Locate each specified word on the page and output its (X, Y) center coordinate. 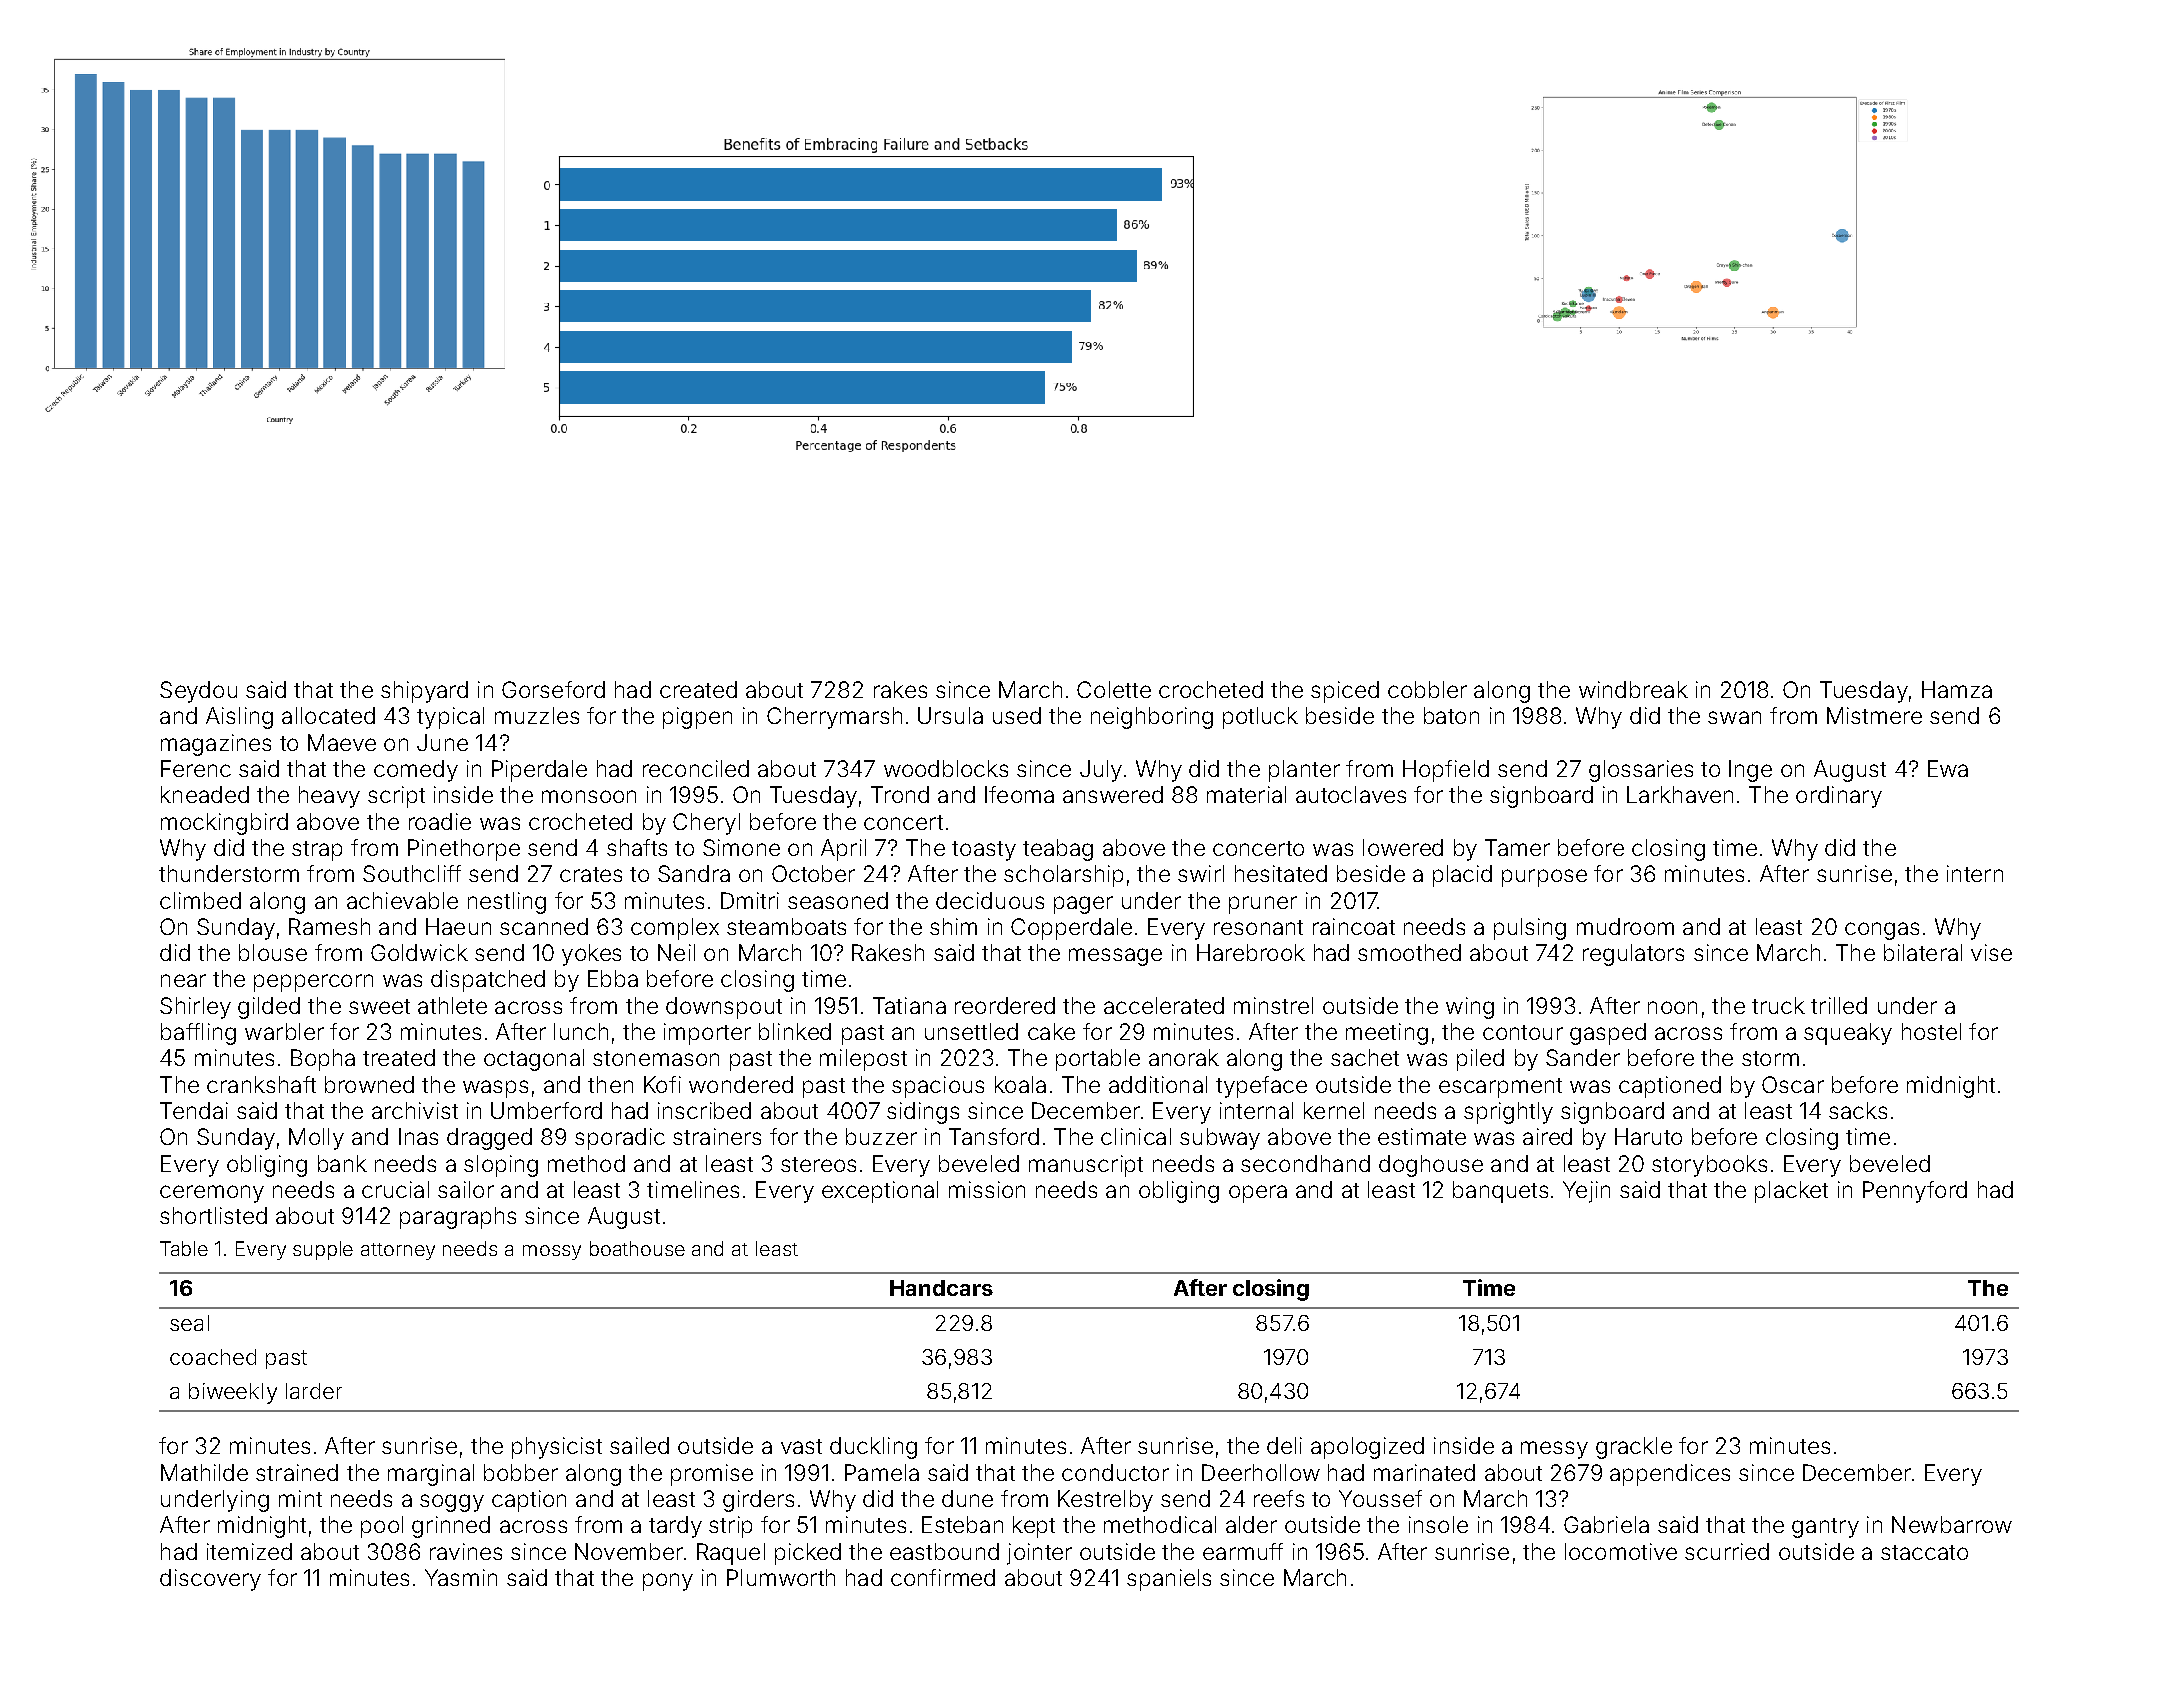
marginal (431, 1475)
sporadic (620, 1139)
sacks (1858, 1110)
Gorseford (553, 689)
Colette (1114, 689)
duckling (873, 1448)
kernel (1334, 1110)
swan (1734, 717)
